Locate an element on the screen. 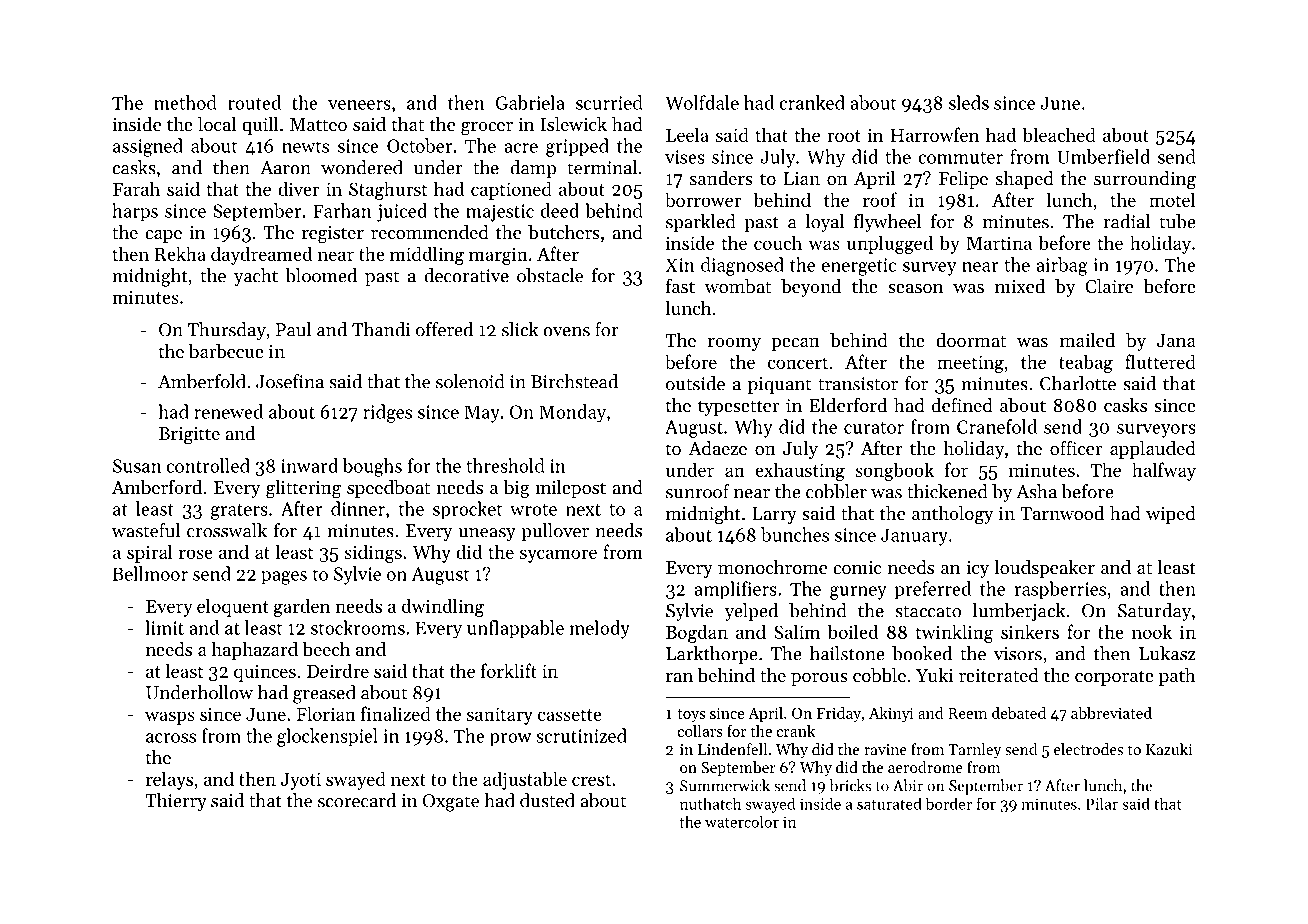 The width and height of the screenshot is (1308, 924). Gabriela is located at coordinates (530, 102).
